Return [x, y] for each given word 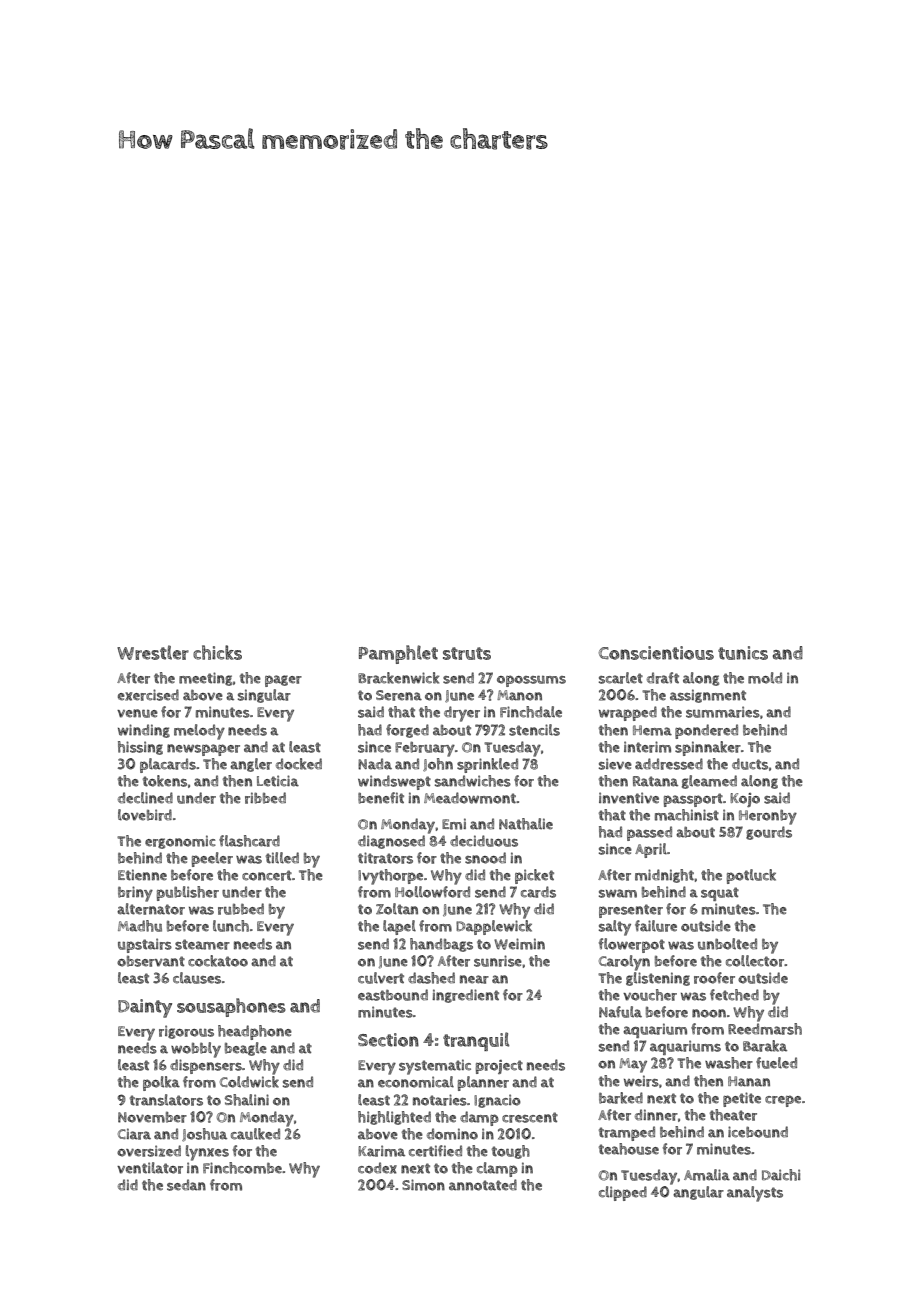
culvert [381, 978]
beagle [246, 1049]
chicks [217, 652]
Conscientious [656, 653]
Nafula [620, 1012]
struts [467, 653]
